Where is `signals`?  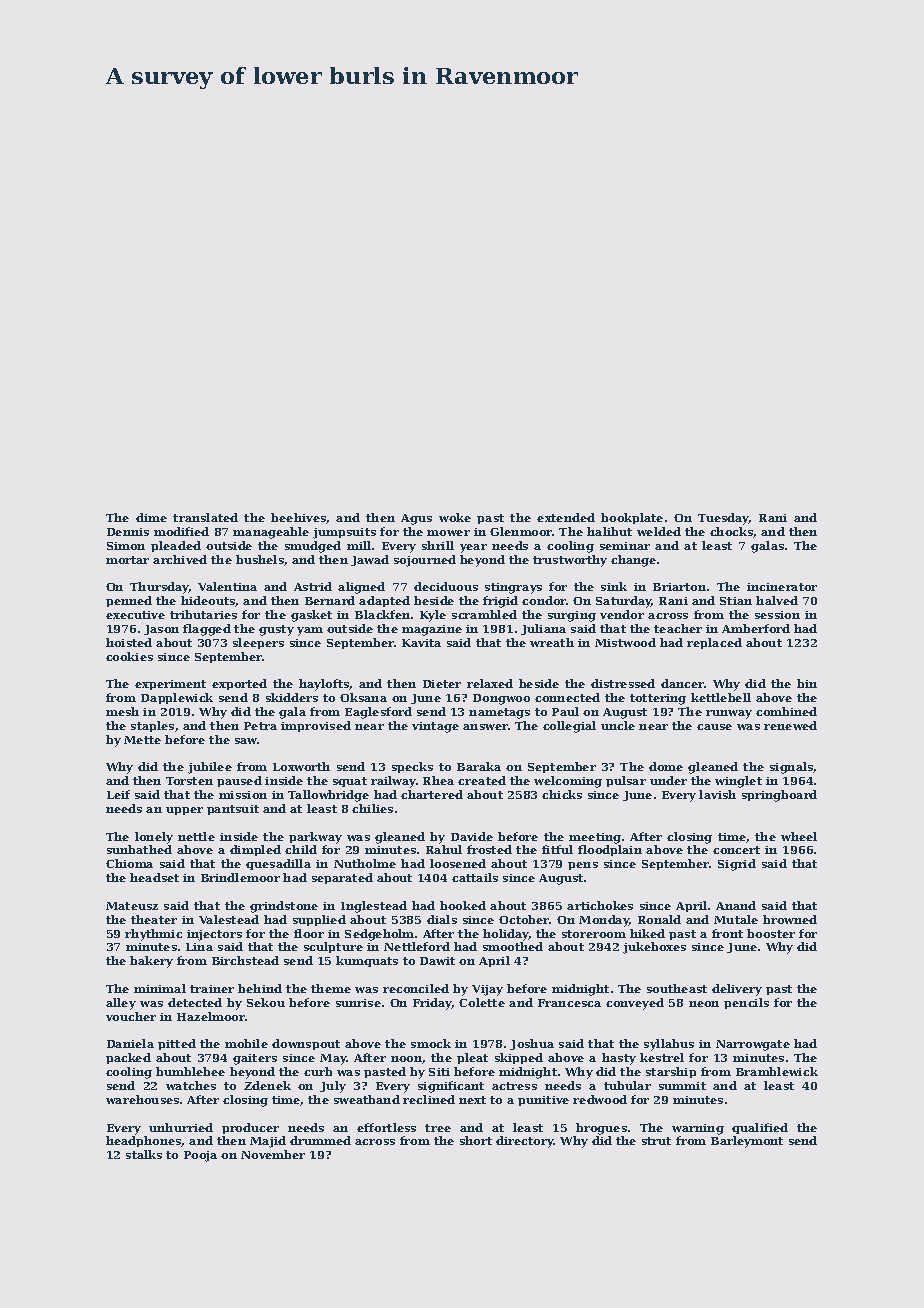
signals is located at coordinates (792, 768).
